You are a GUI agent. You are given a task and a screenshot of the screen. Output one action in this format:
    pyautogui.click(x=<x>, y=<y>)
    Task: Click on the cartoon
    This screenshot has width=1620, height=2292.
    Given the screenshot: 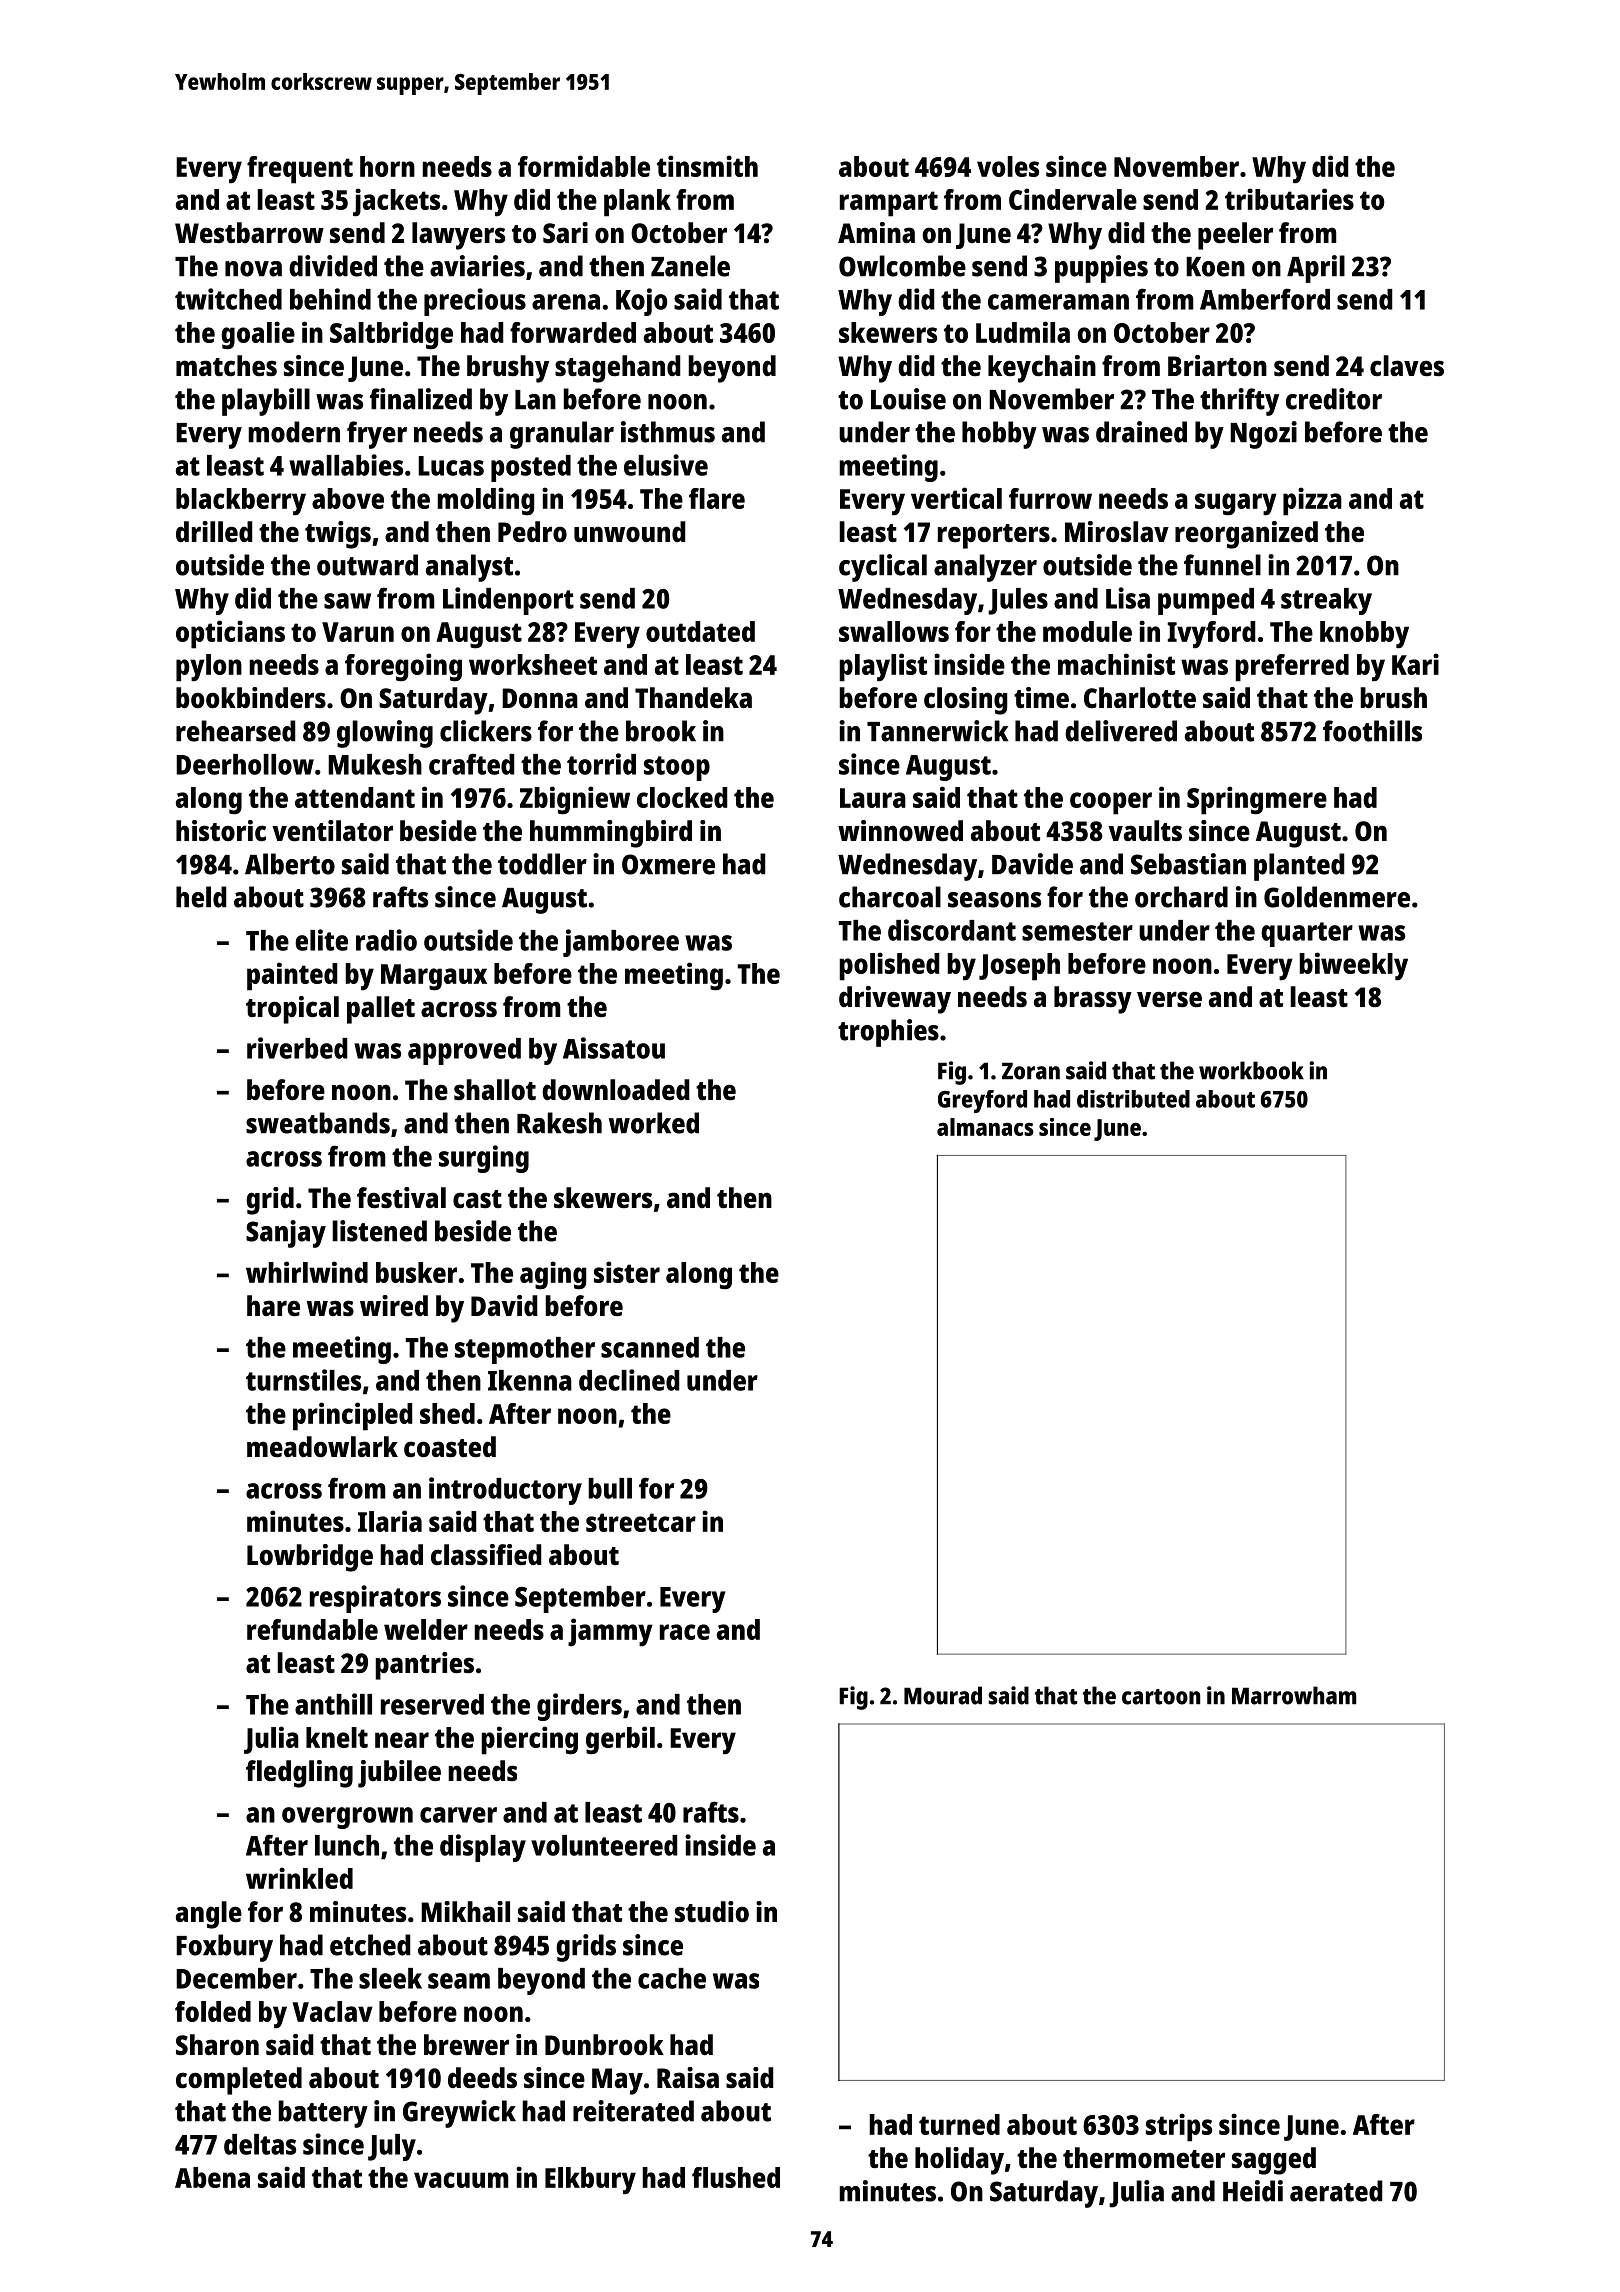 What is the action you would take?
    pyautogui.click(x=1161, y=1697)
